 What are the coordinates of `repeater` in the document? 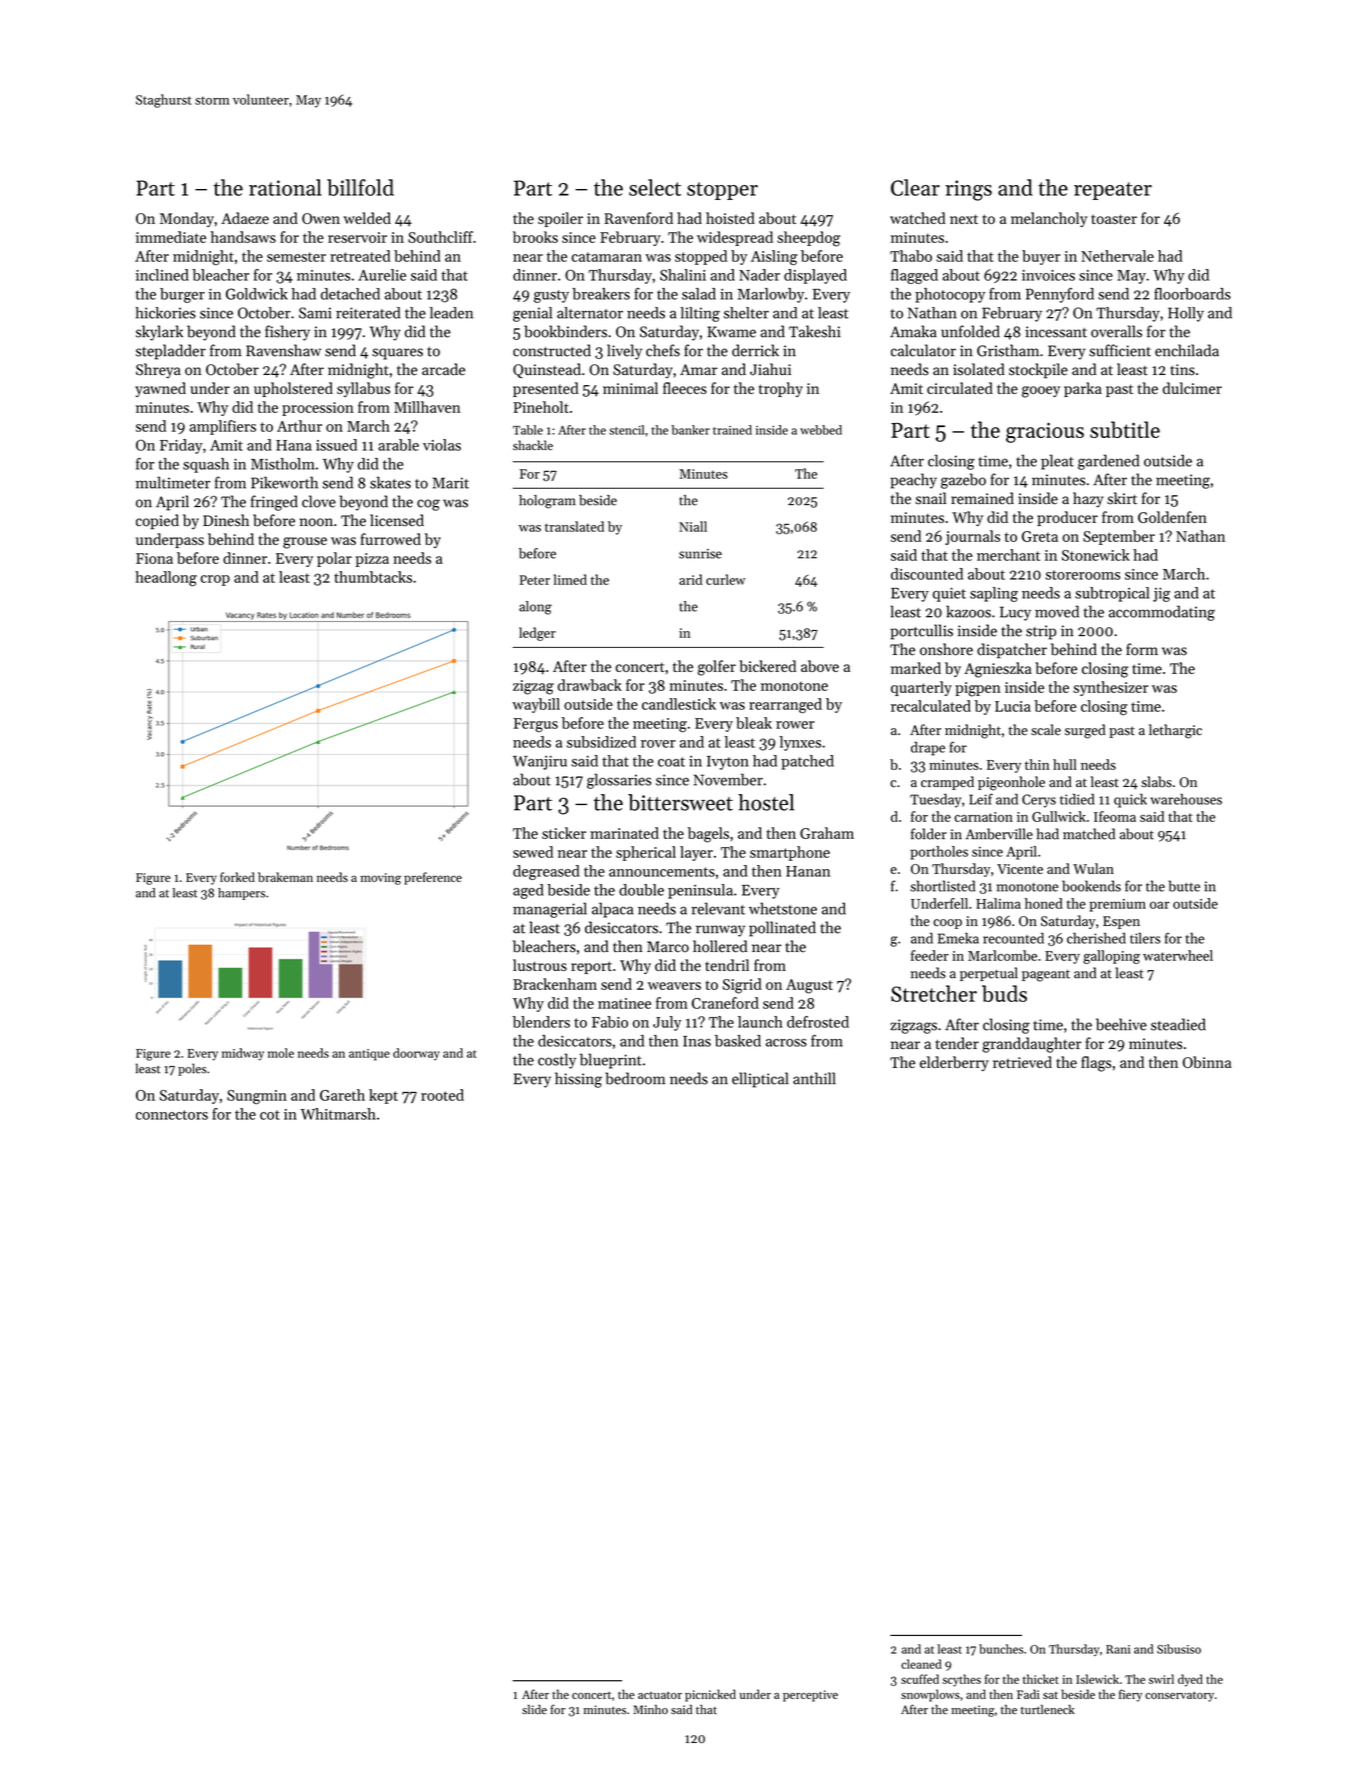 It's located at (1113, 191).
